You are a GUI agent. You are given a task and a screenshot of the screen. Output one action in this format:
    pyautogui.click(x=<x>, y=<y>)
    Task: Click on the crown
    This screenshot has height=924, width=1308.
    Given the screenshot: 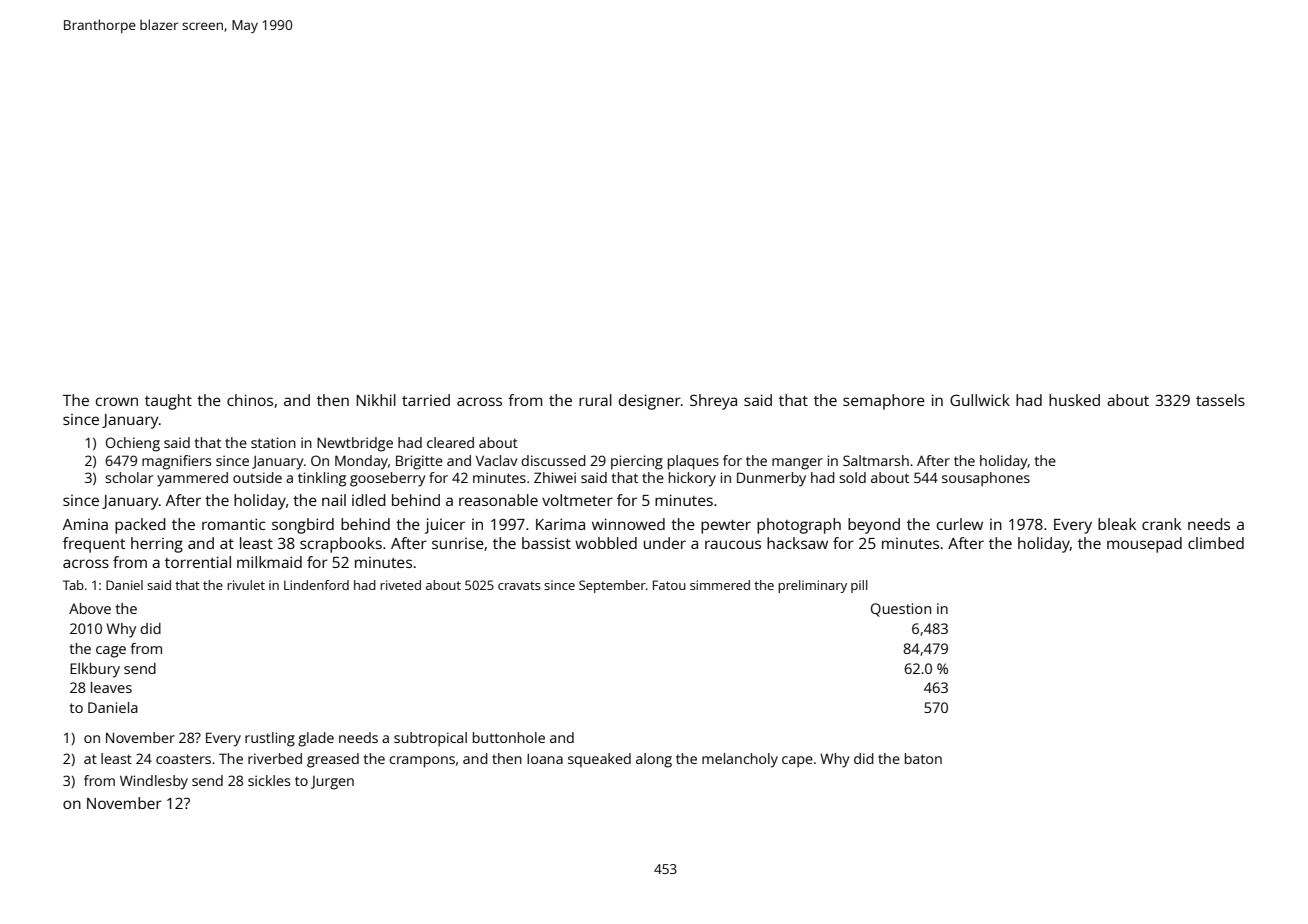 What is the action you would take?
    pyautogui.click(x=117, y=401)
